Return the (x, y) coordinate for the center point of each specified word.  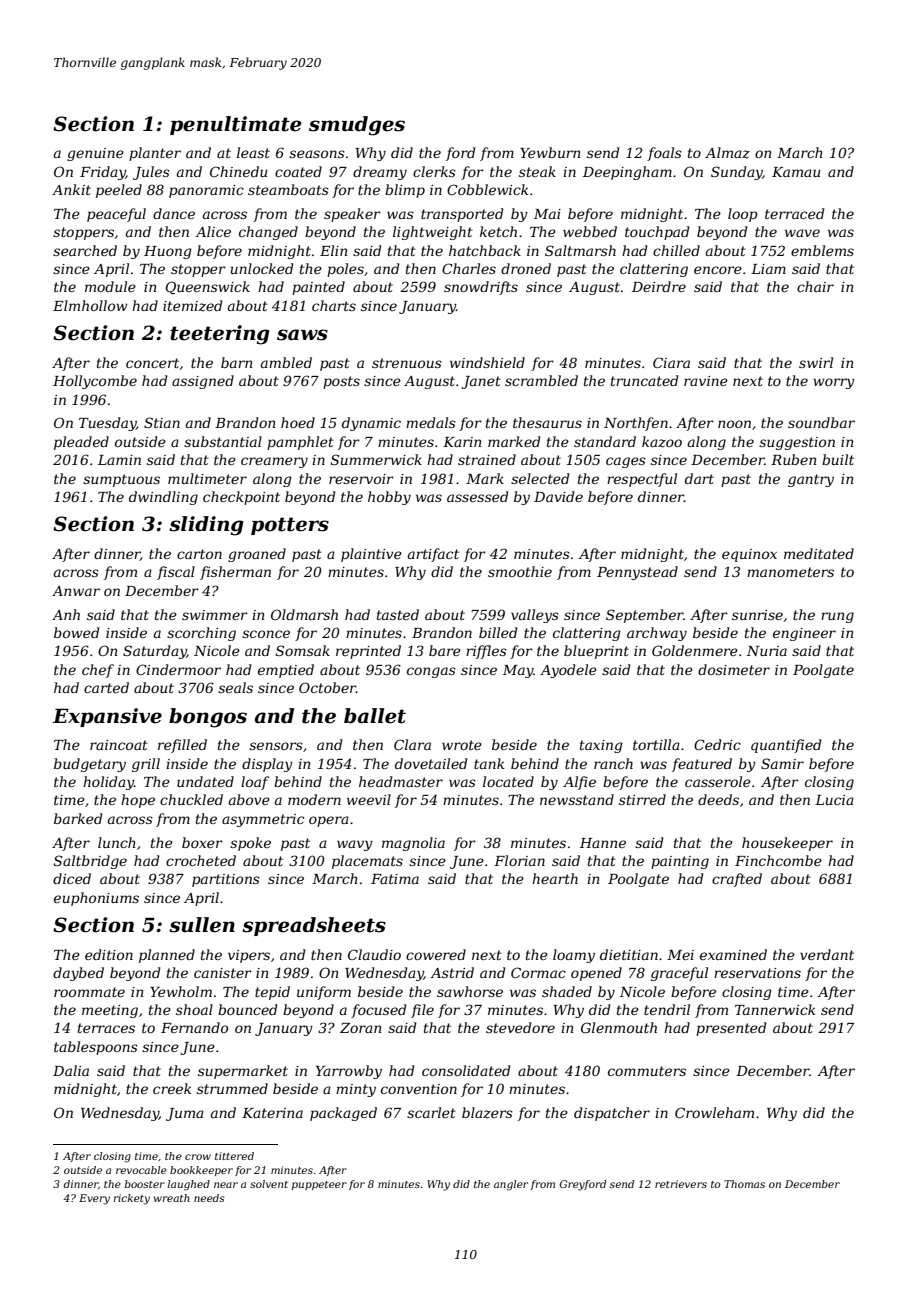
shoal (194, 1009)
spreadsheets (314, 926)
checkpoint (241, 498)
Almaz (727, 153)
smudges (357, 126)
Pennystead (637, 573)
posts (341, 382)
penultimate (236, 125)
